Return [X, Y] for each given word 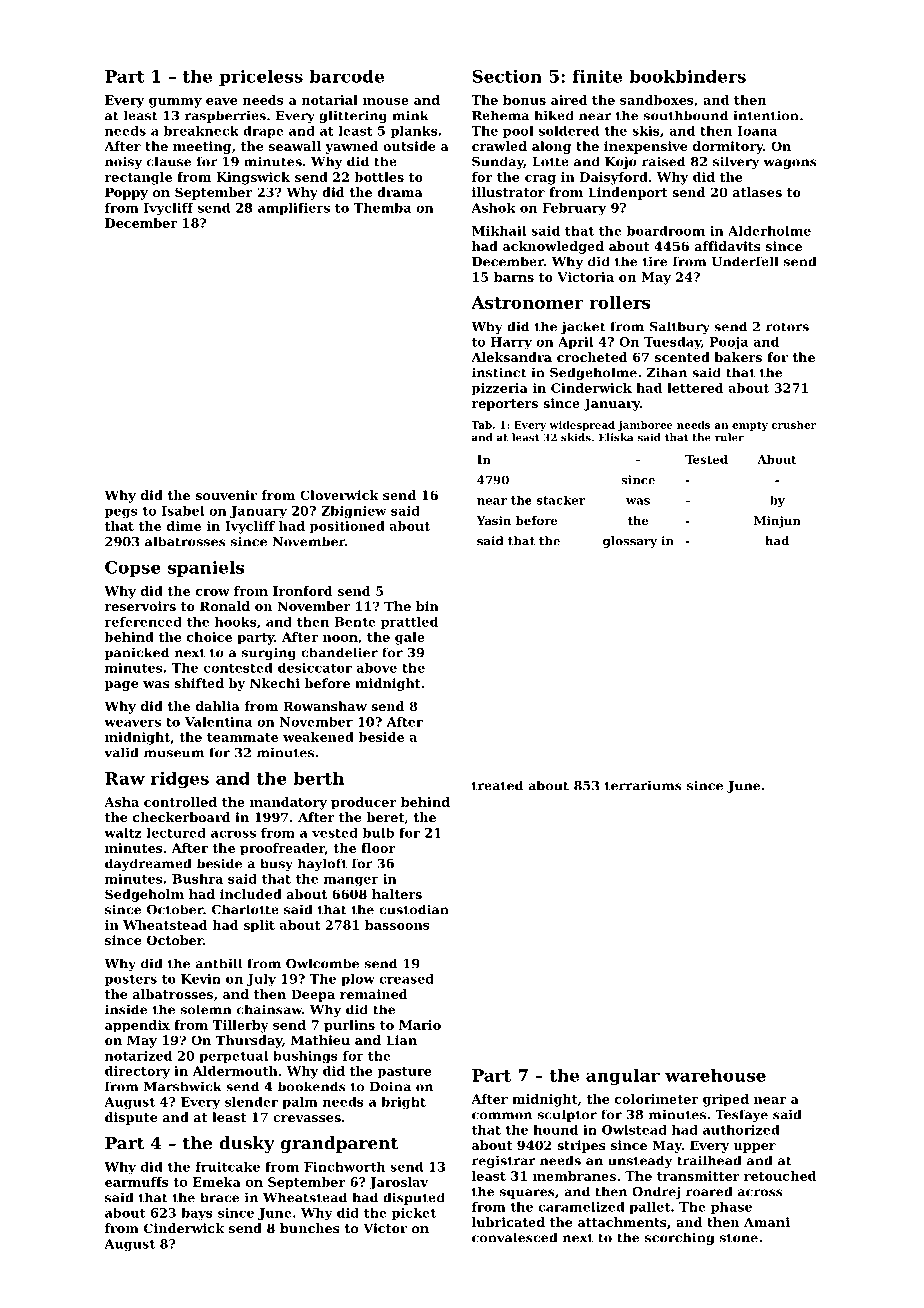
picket [414, 1214]
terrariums [643, 785]
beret [385, 817]
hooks [236, 622]
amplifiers [294, 209]
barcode [347, 76]
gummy [175, 103]
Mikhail [499, 231]
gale [410, 638]
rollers [620, 302]
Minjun [777, 522]
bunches [310, 1228]
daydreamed [148, 864]
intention [766, 115]
